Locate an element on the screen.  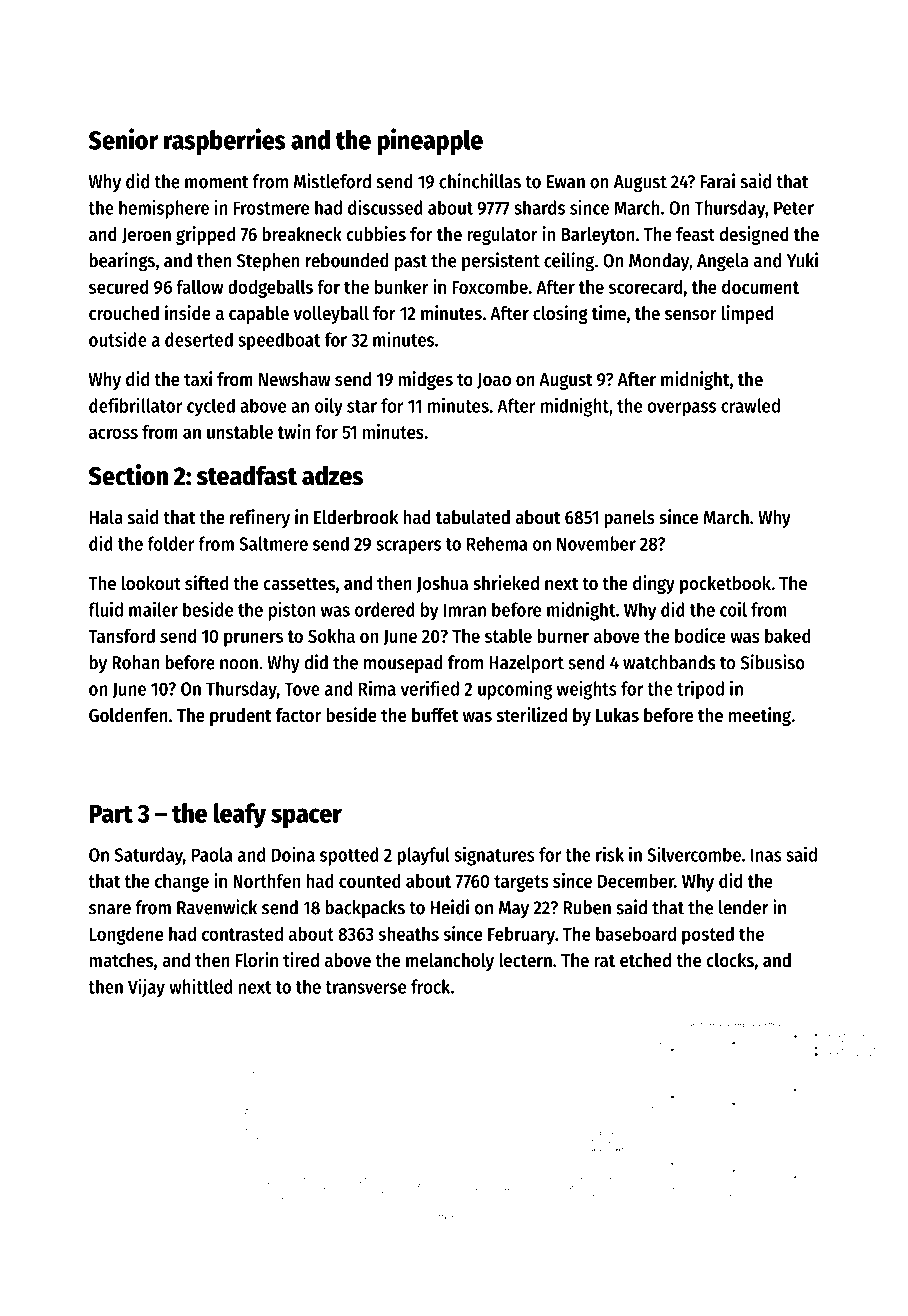
taxi is located at coordinates (198, 378).
